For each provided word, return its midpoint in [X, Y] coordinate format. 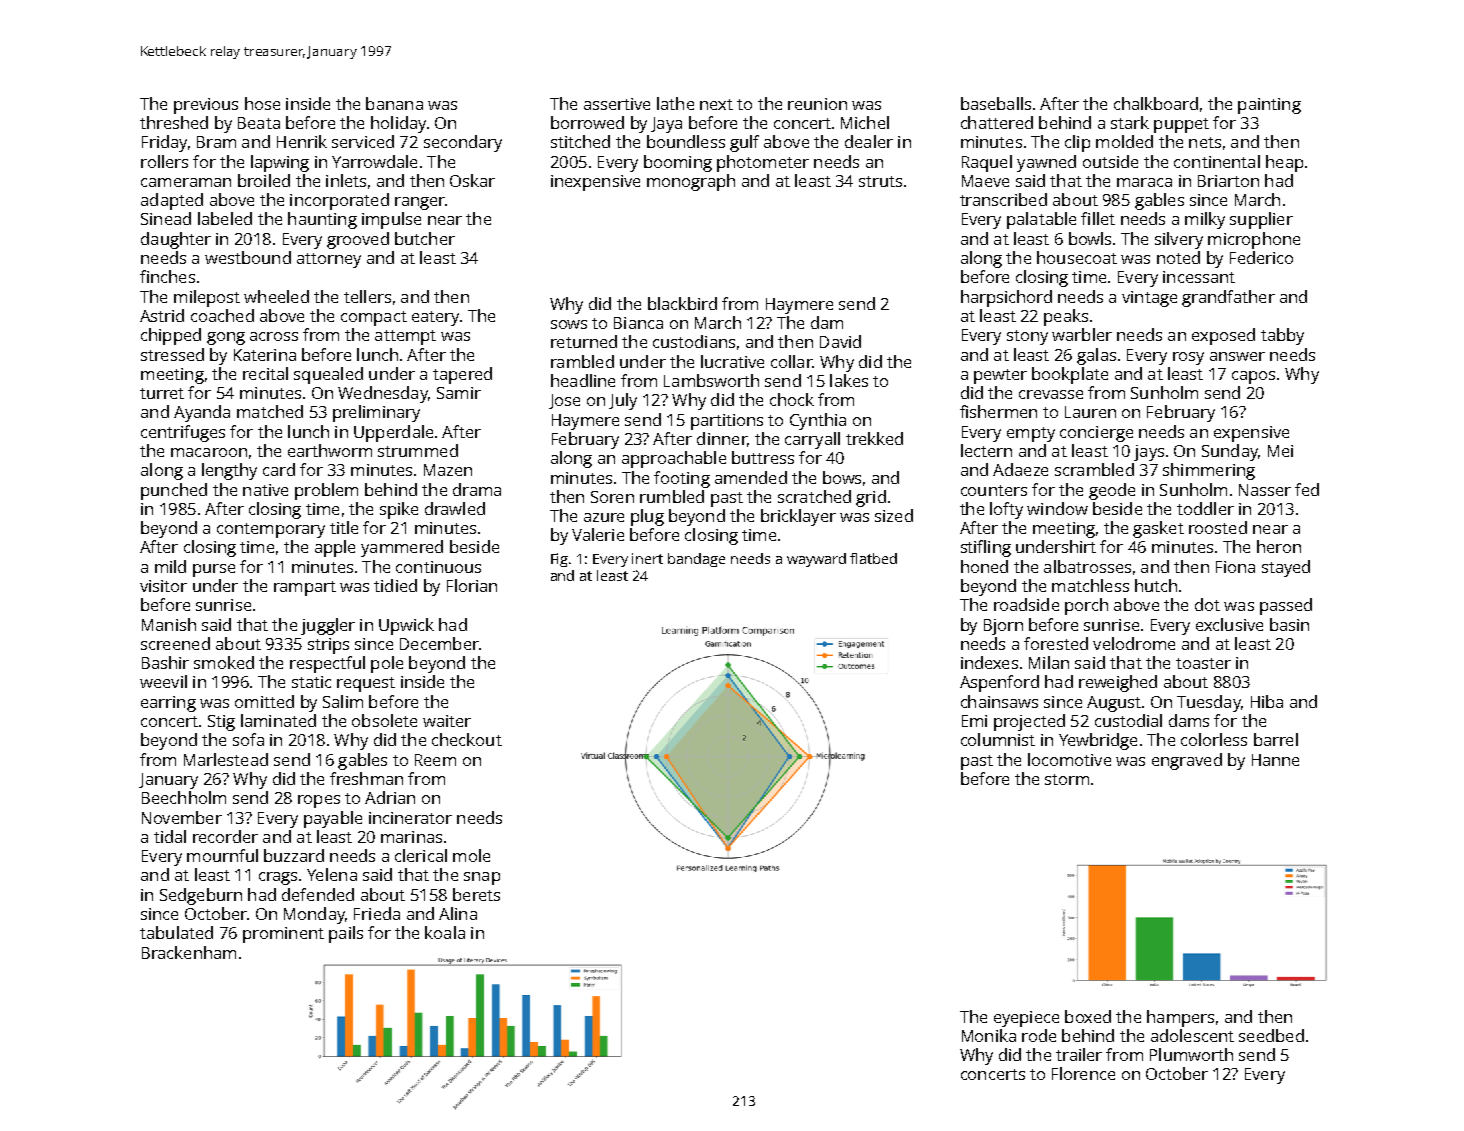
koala [445, 932]
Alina [458, 913]
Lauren [1090, 412]
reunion [817, 104]
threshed [174, 122]
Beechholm [184, 797]
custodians [694, 341]
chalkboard [1156, 103]
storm [1067, 779]
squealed [328, 375]
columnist [998, 739]
